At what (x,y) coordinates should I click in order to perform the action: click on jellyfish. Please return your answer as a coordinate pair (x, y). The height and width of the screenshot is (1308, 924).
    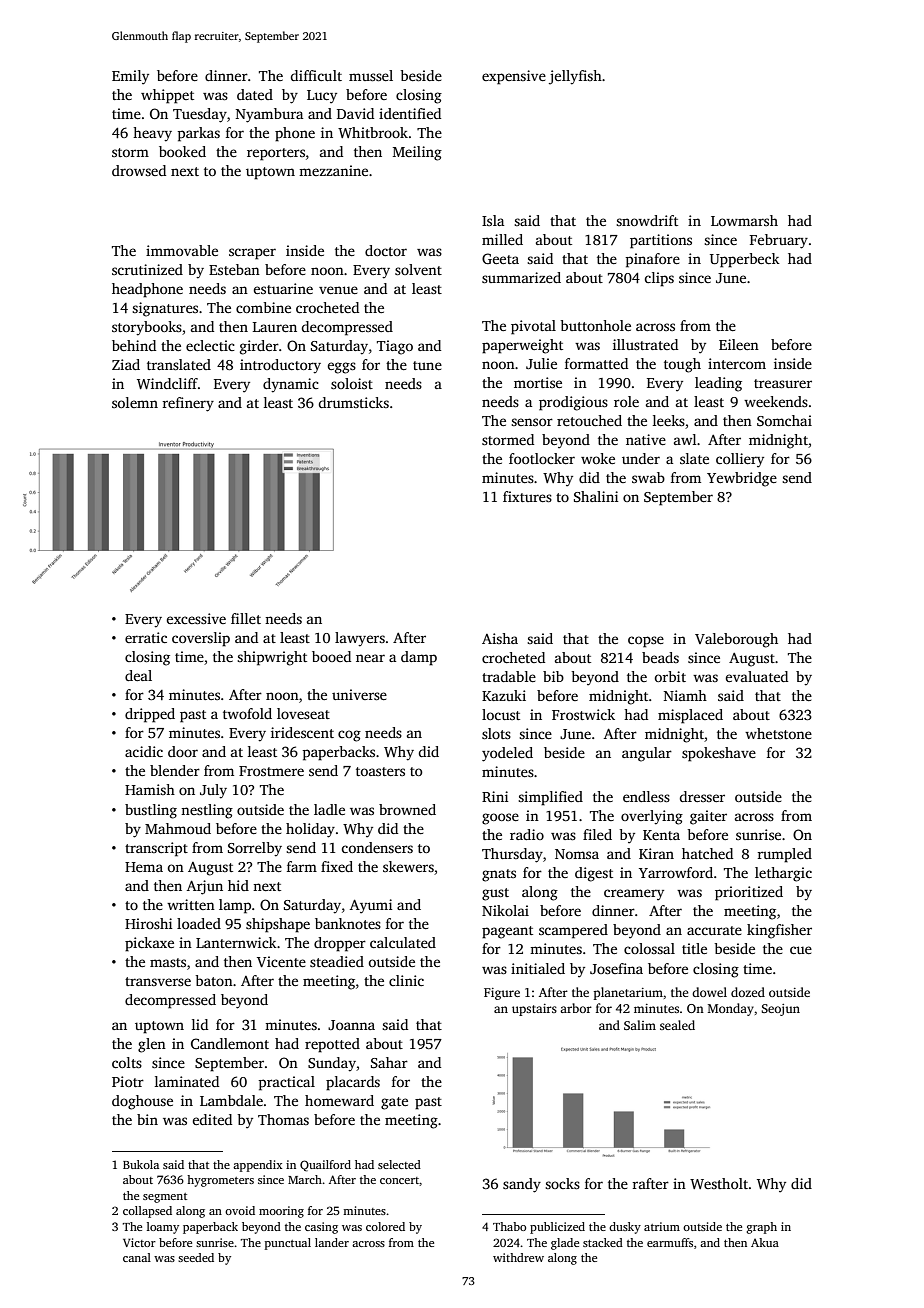
    Looking at the image, I should click on (575, 77).
